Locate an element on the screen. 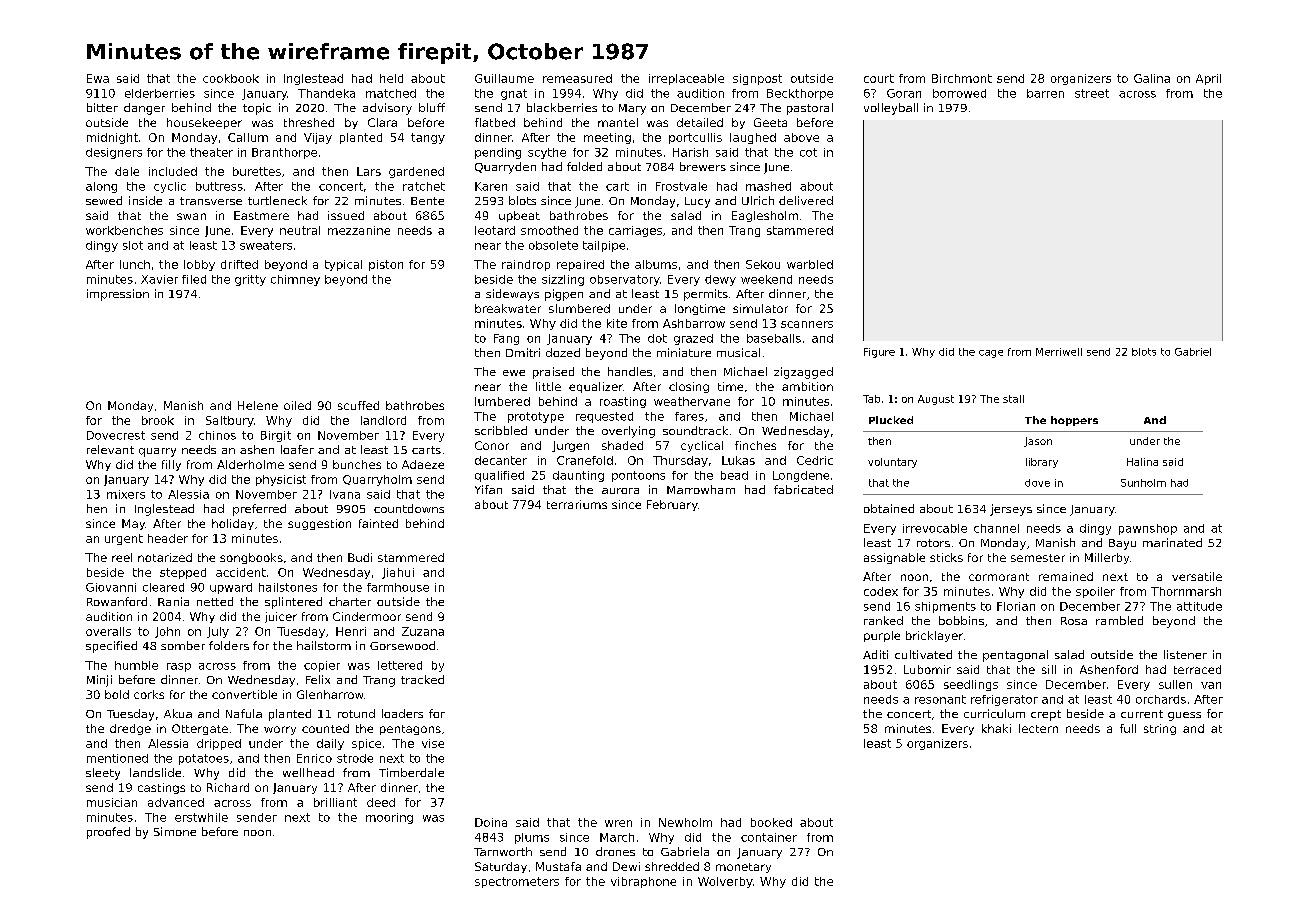 This screenshot has height=924, width=1308. vibraphone is located at coordinates (643, 882).
